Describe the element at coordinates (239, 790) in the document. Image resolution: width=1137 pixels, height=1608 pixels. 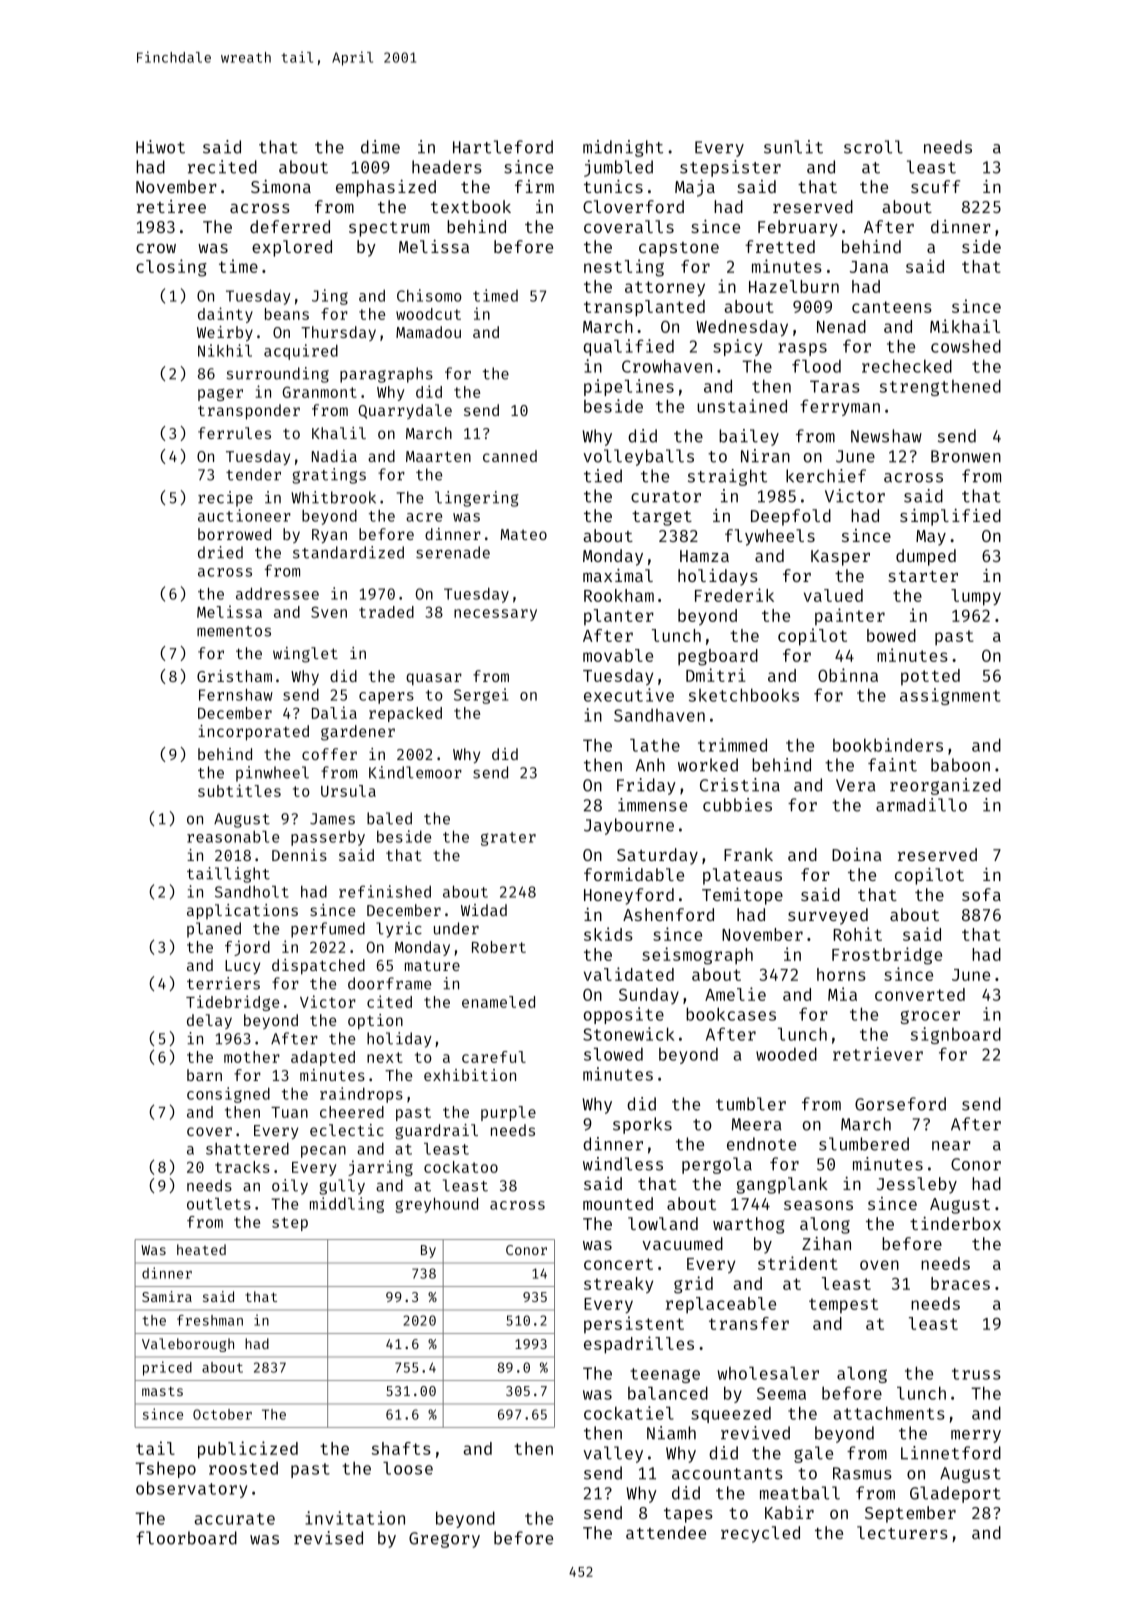
I see `subtitles` at that location.
